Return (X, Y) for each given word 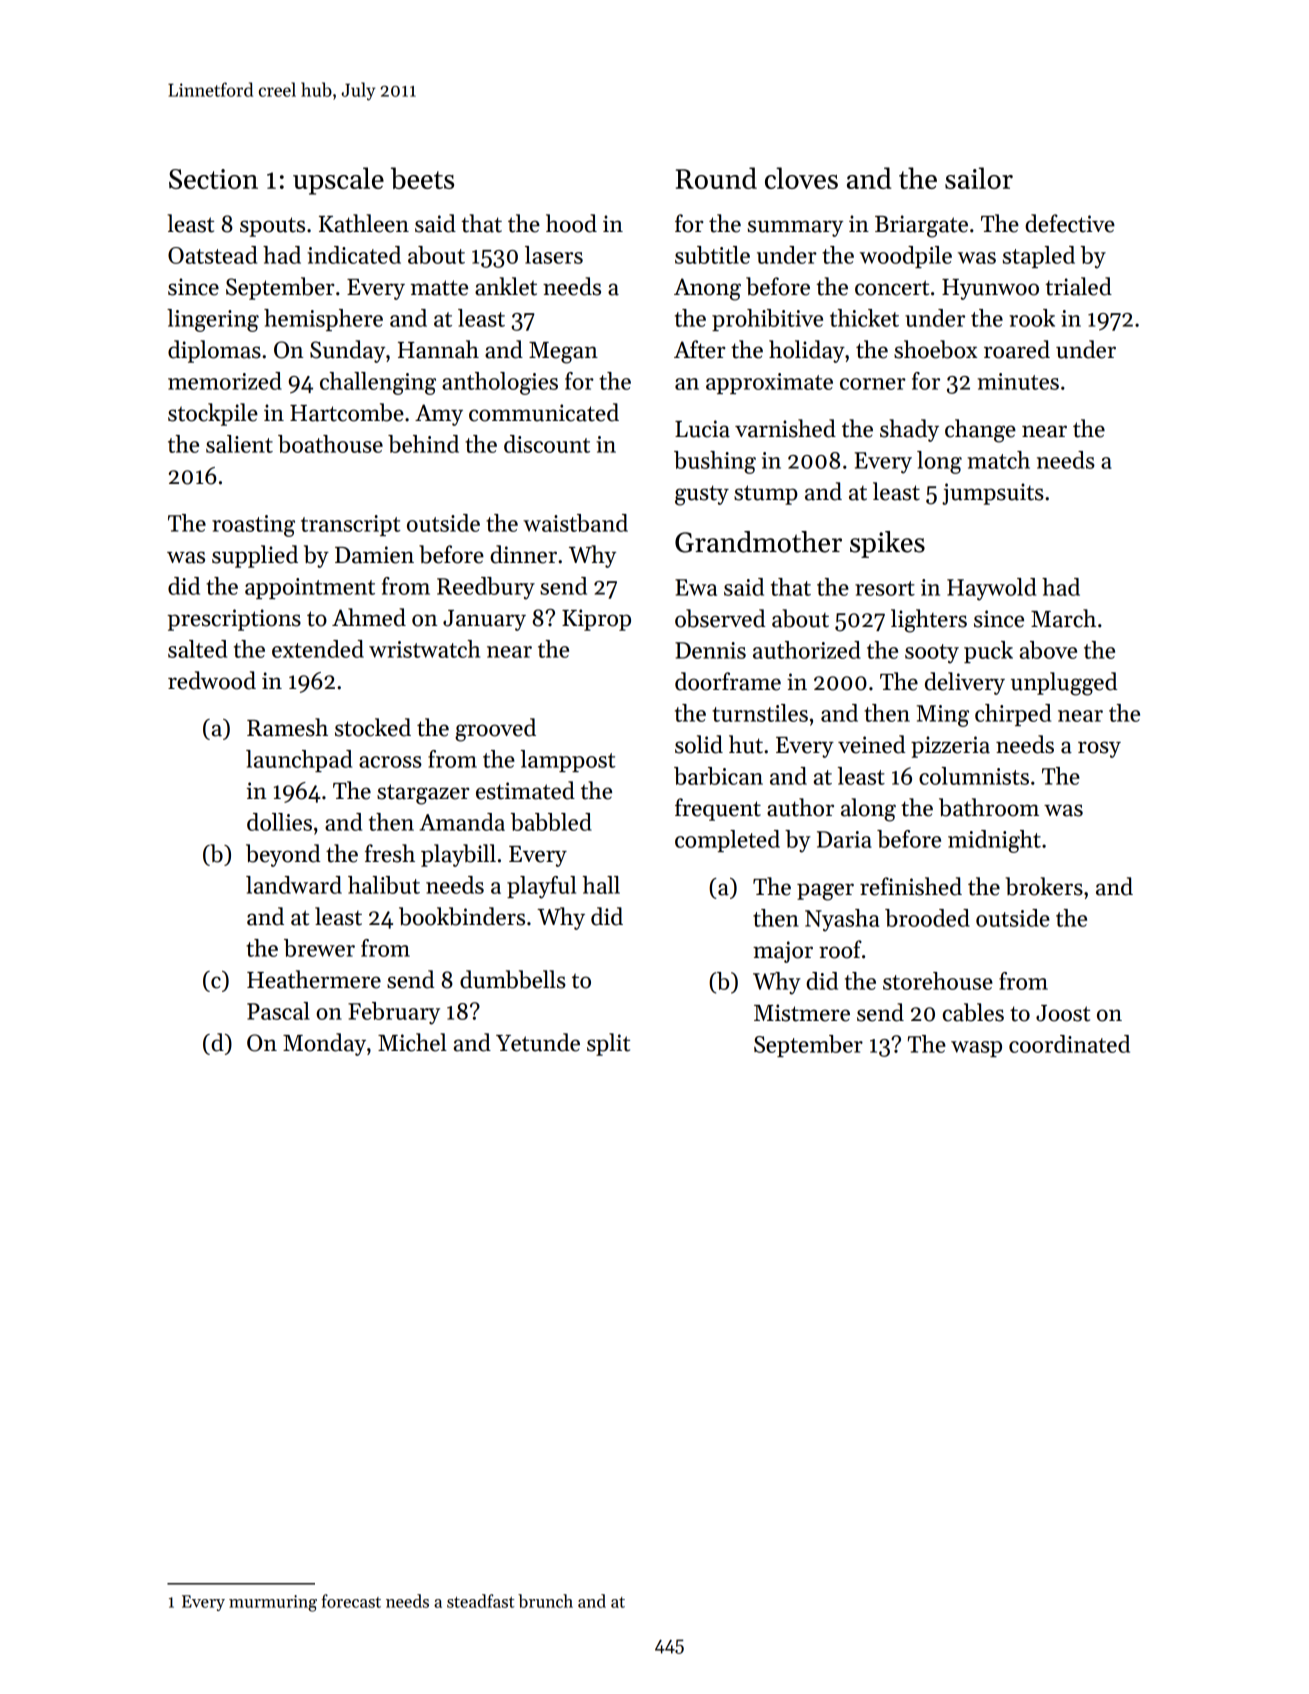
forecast (351, 1601)
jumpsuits (993, 494)
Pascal (278, 1011)
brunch (545, 1601)
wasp (976, 1049)
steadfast (481, 1601)
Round (716, 178)
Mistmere (802, 1013)
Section (213, 179)
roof (840, 949)
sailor (979, 178)
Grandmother (758, 542)
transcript (351, 525)
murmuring (273, 1603)
